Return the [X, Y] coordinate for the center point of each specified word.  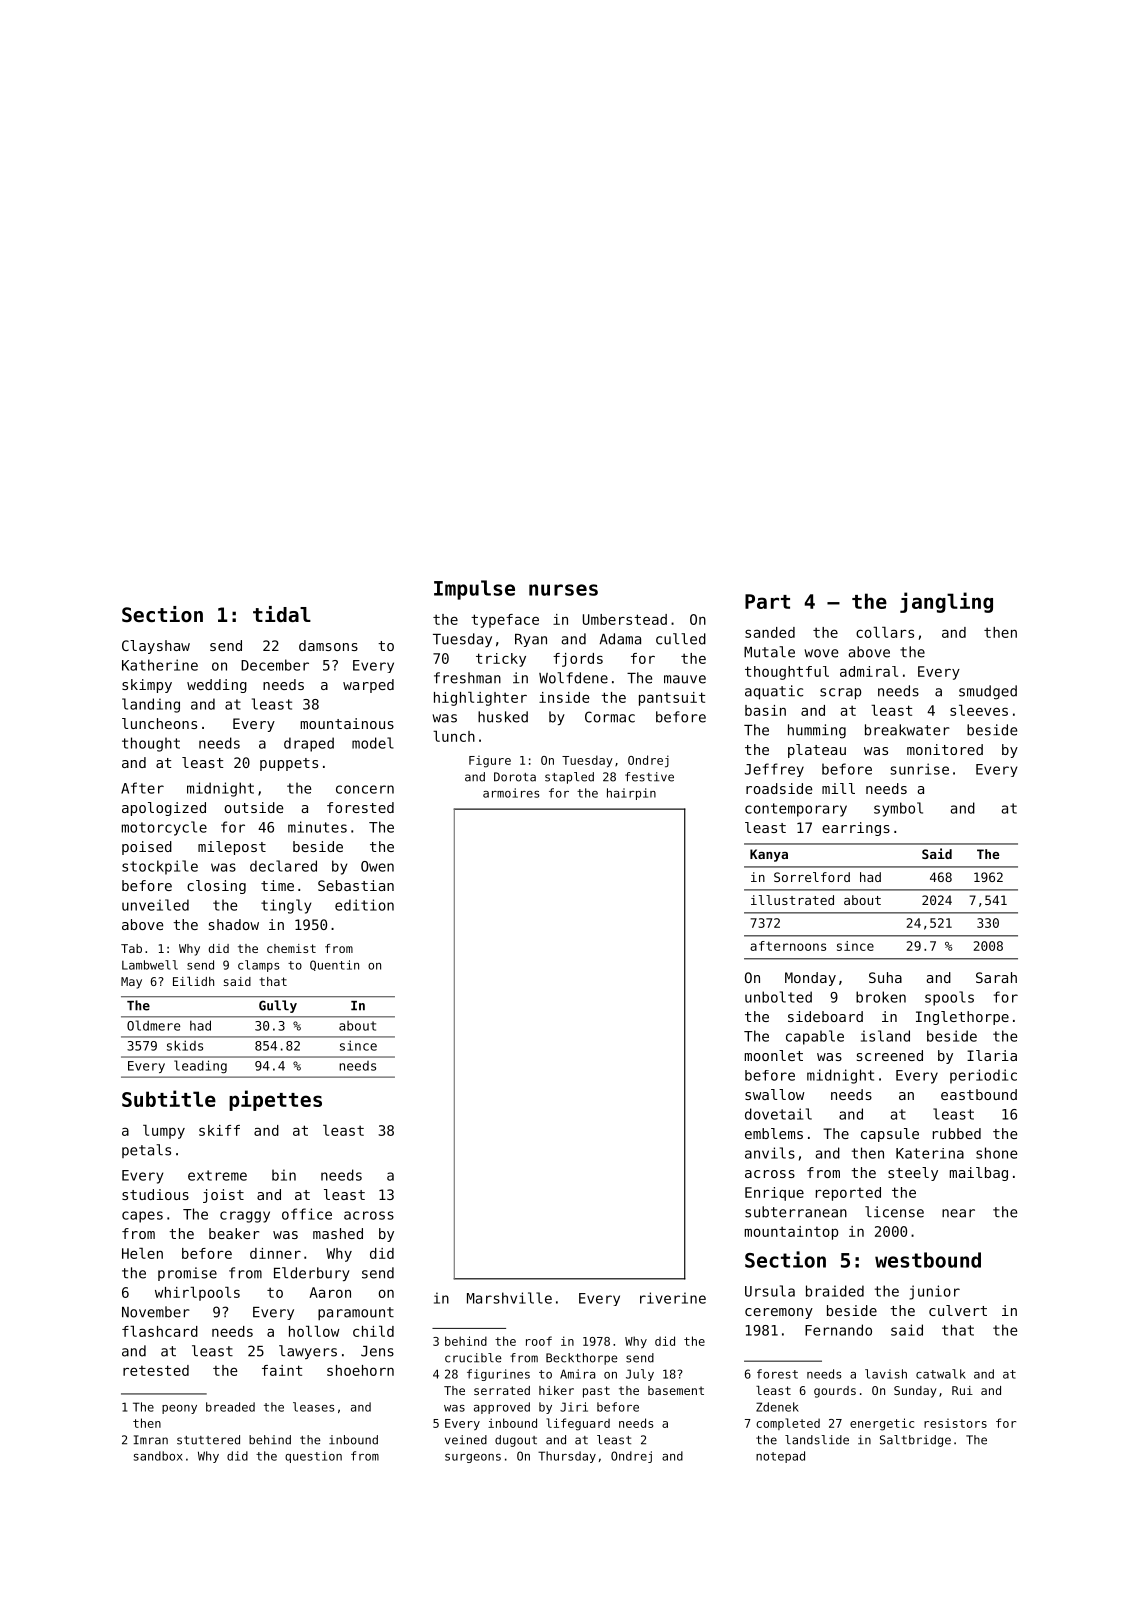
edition [364, 905]
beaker [234, 1233]
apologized [164, 809]
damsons [328, 645]
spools [949, 998]
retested [156, 1370]
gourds [835, 1392]
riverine [673, 1298]
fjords [578, 660]
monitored [945, 749]
